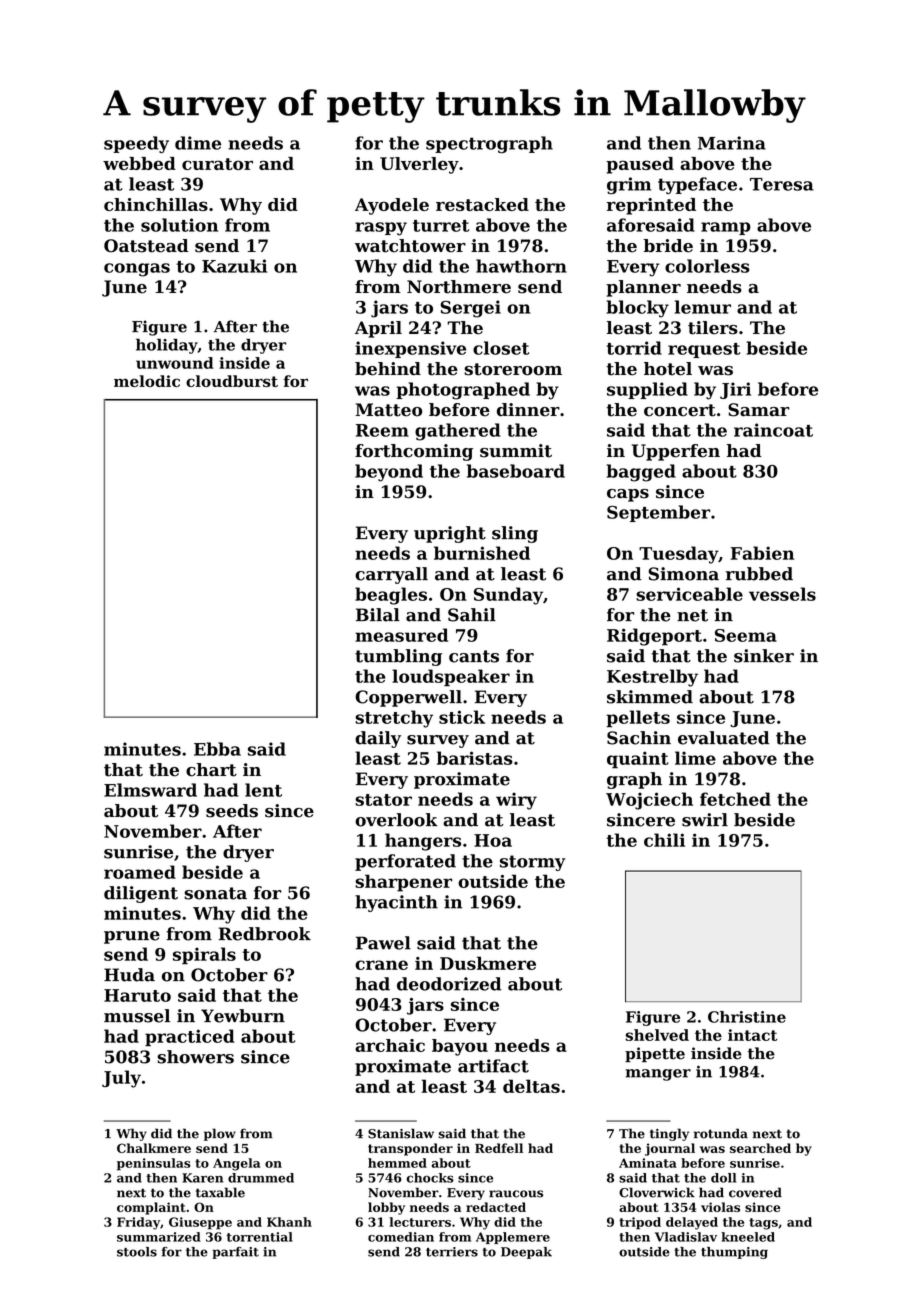 This page has width=924, height=1308. I want to click on bride, so click(668, 246).
